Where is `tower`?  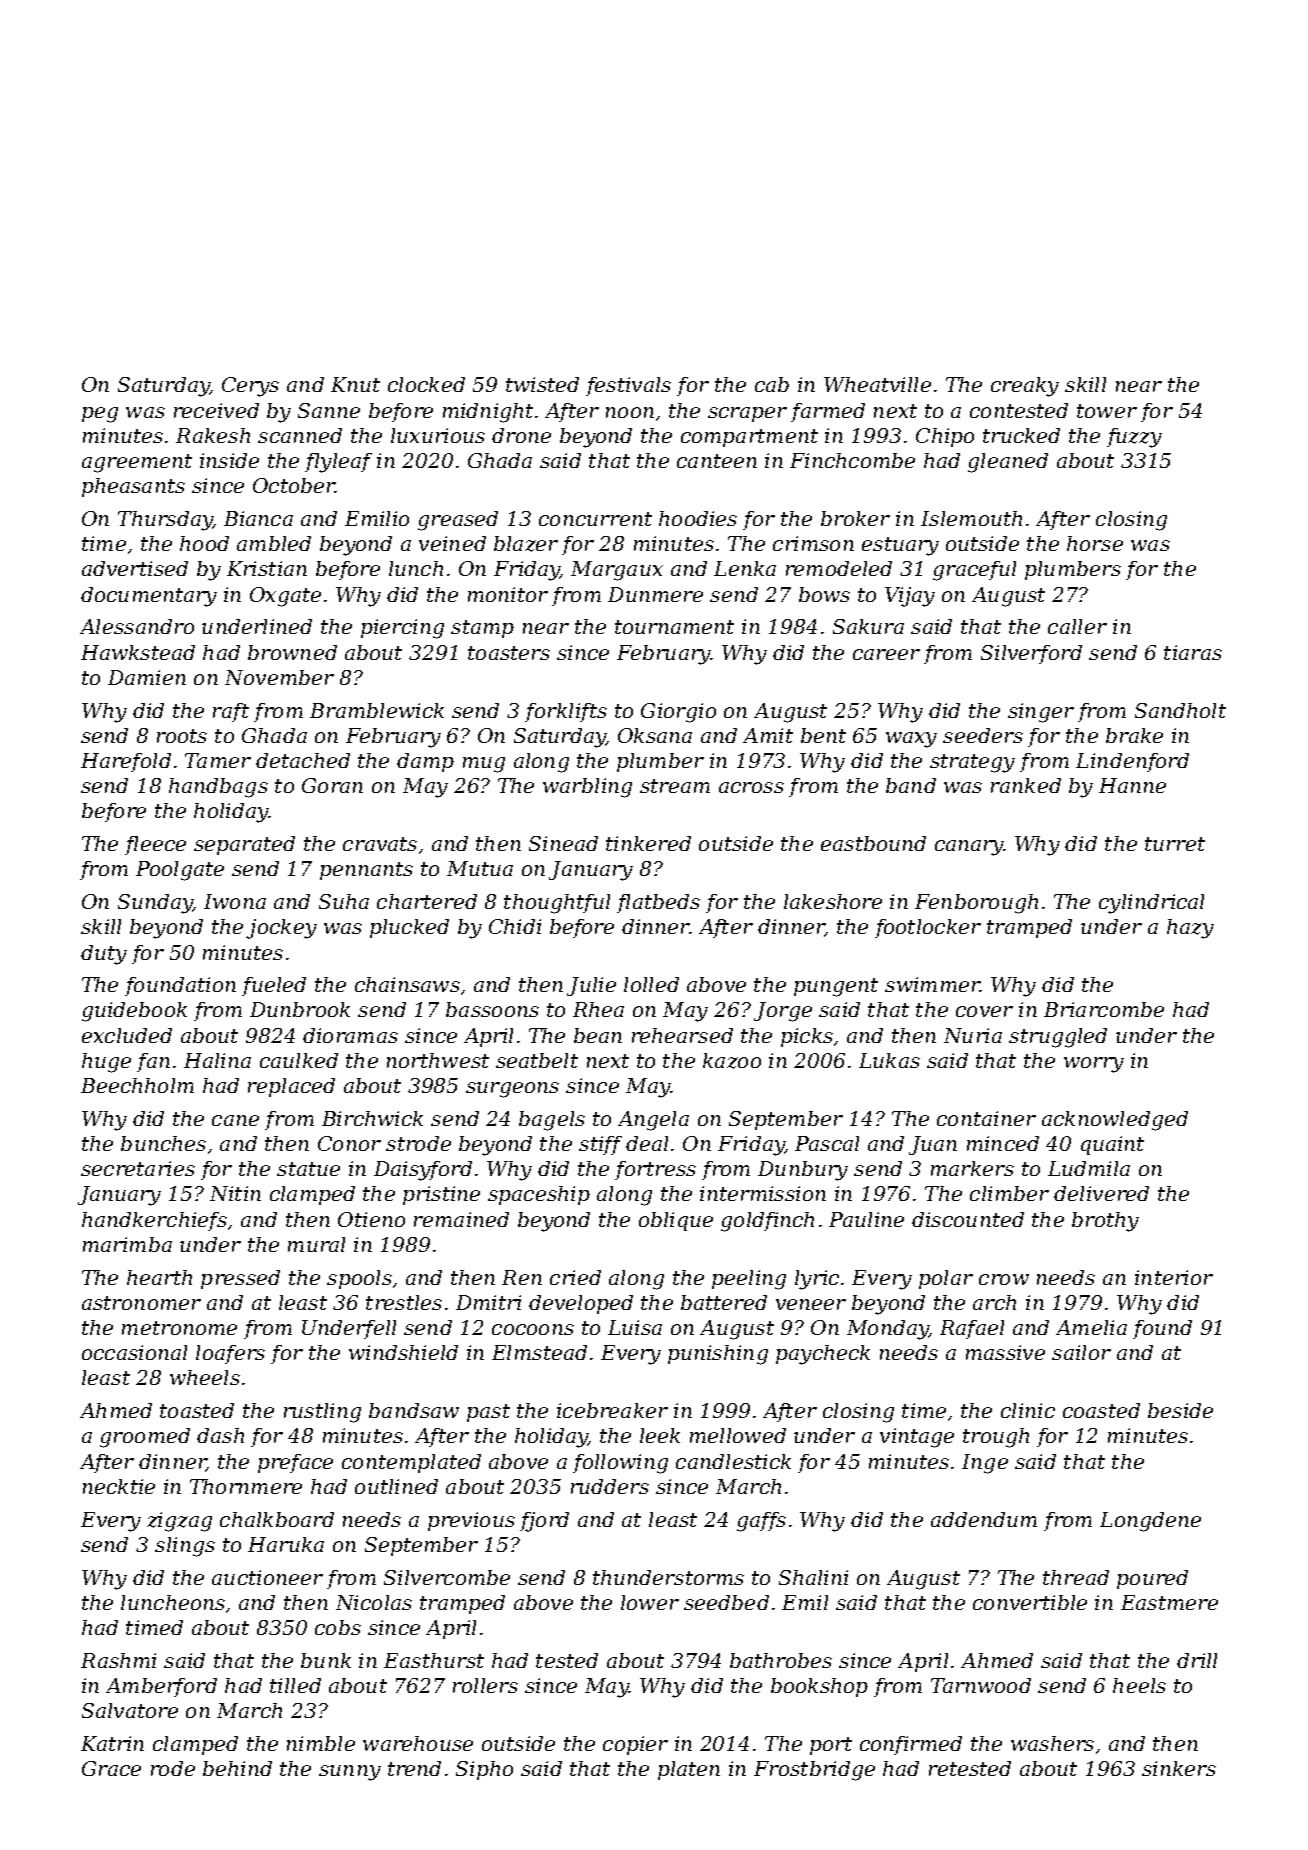
tower is located at coordinates (1107, 411).
